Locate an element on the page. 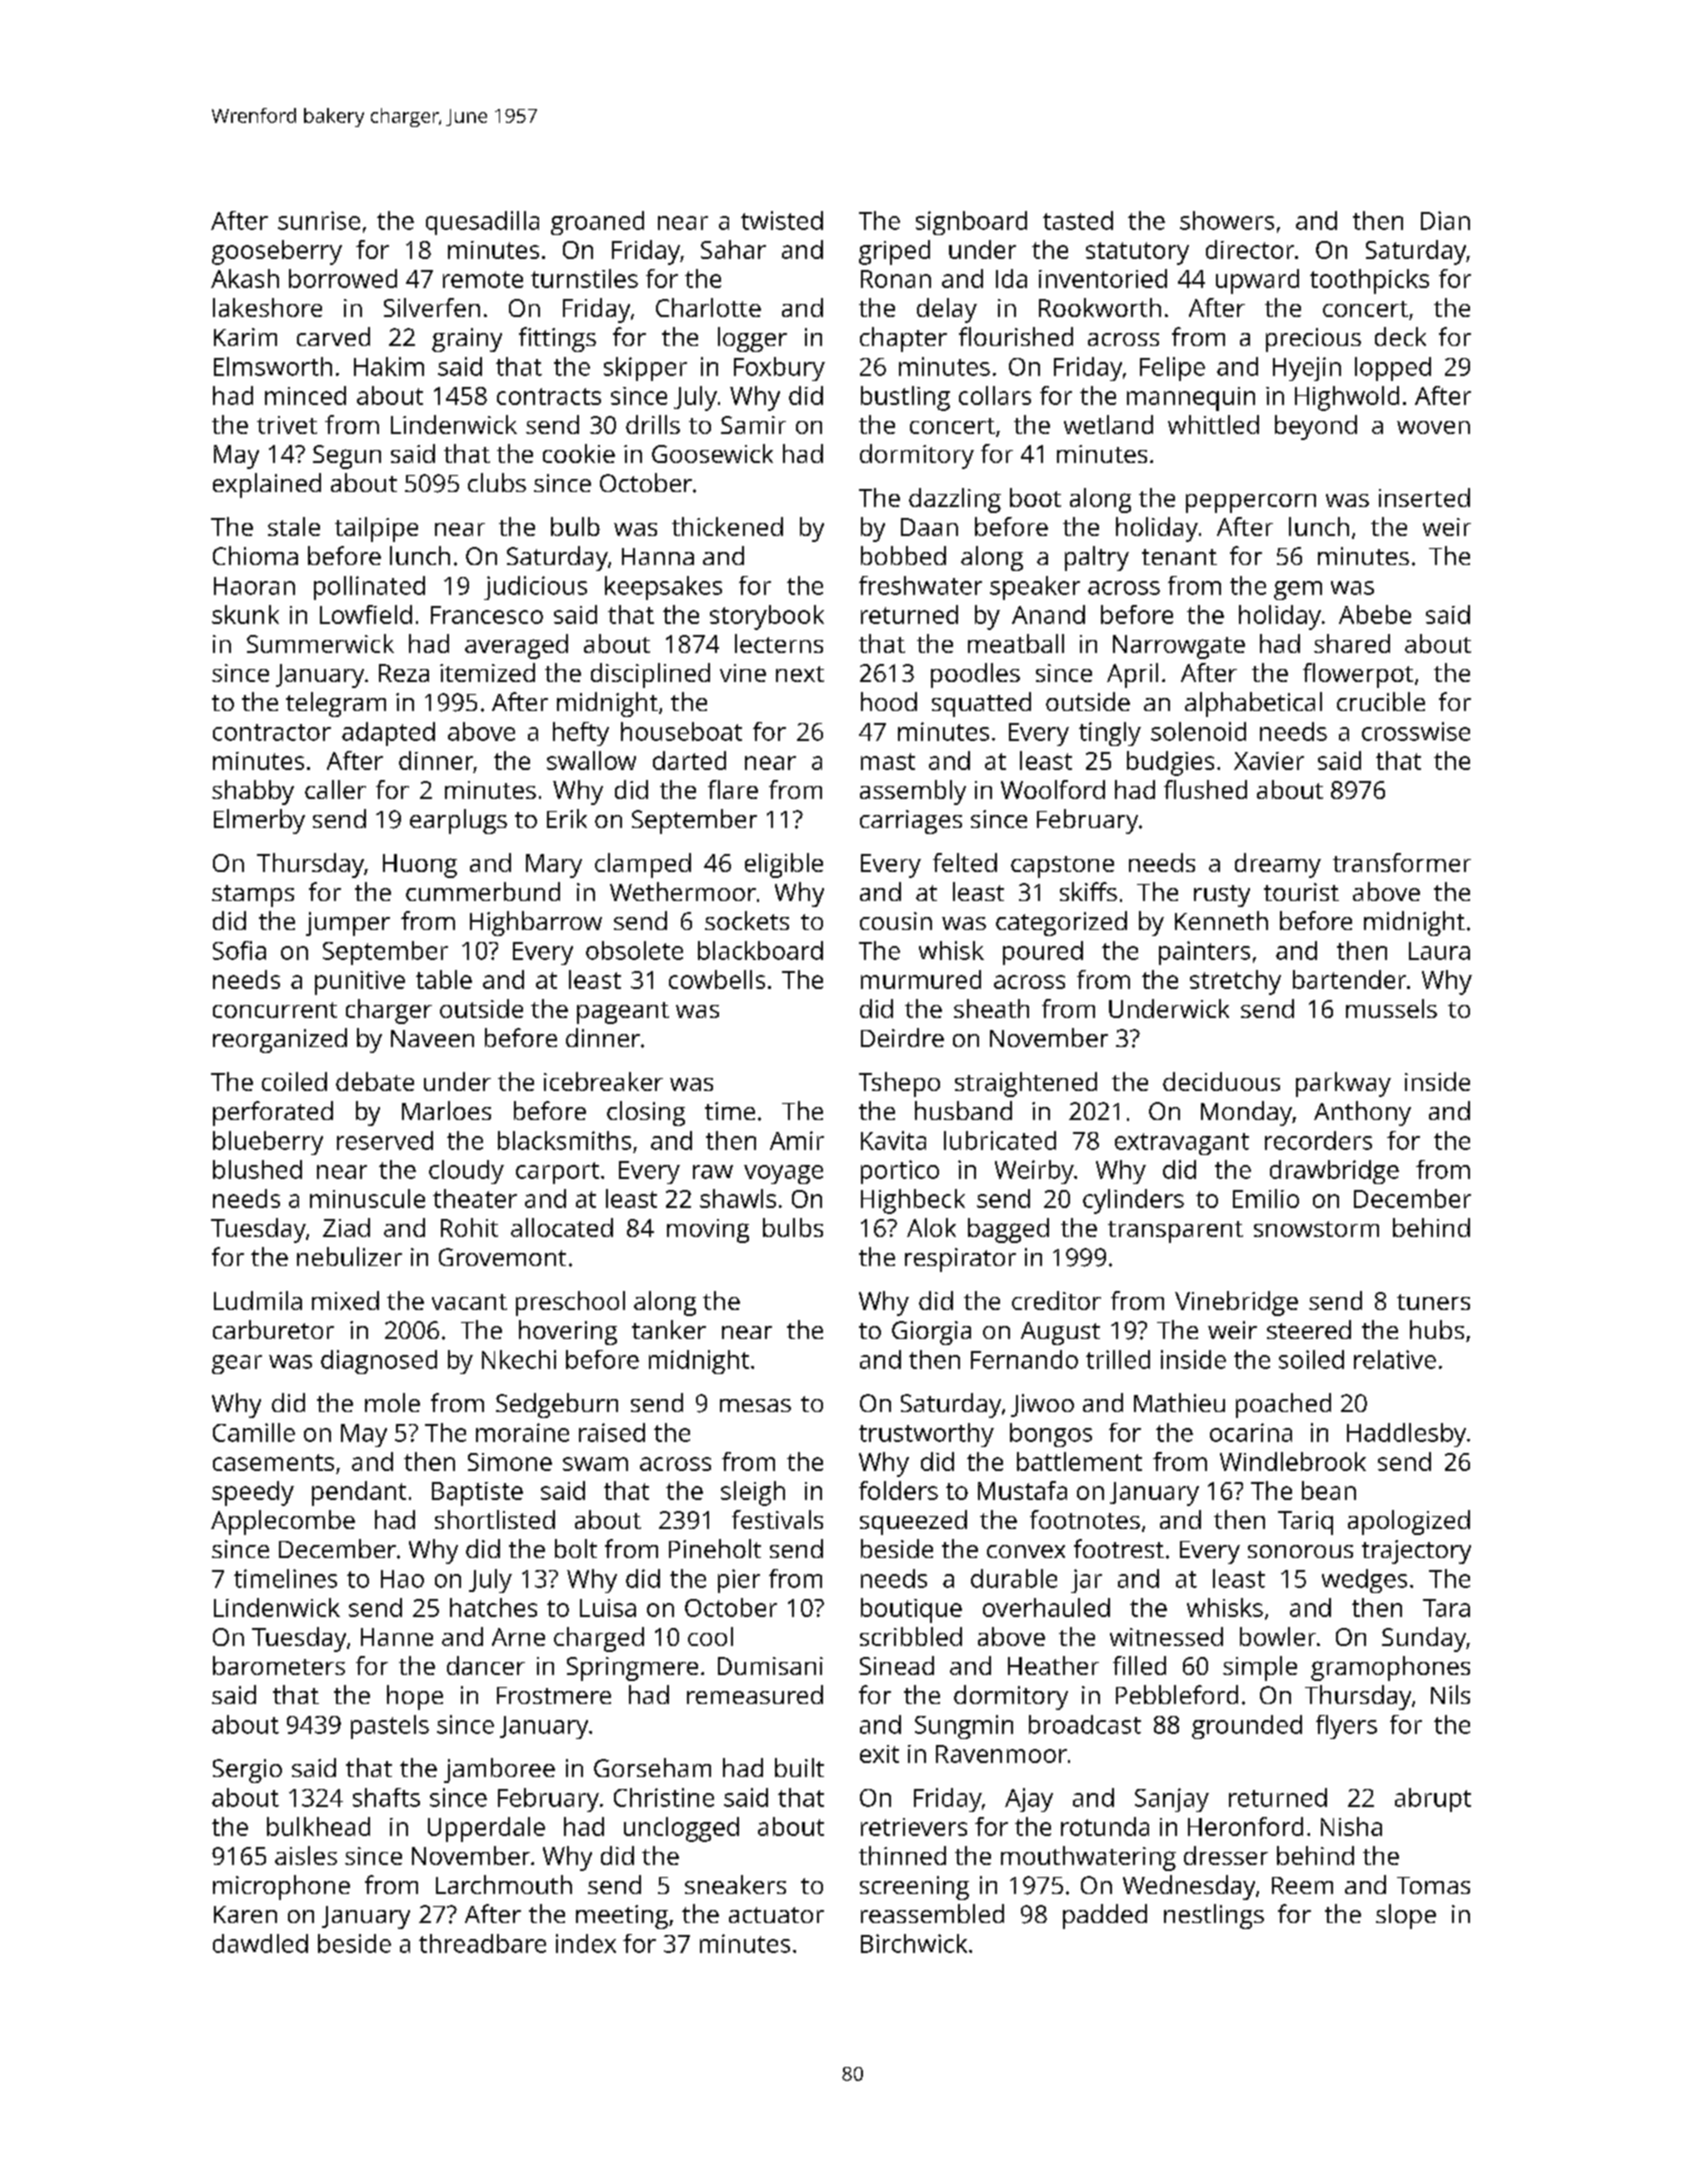 The image size is (1683, 2178). Springmere is located at coordinates (632, 1669).
